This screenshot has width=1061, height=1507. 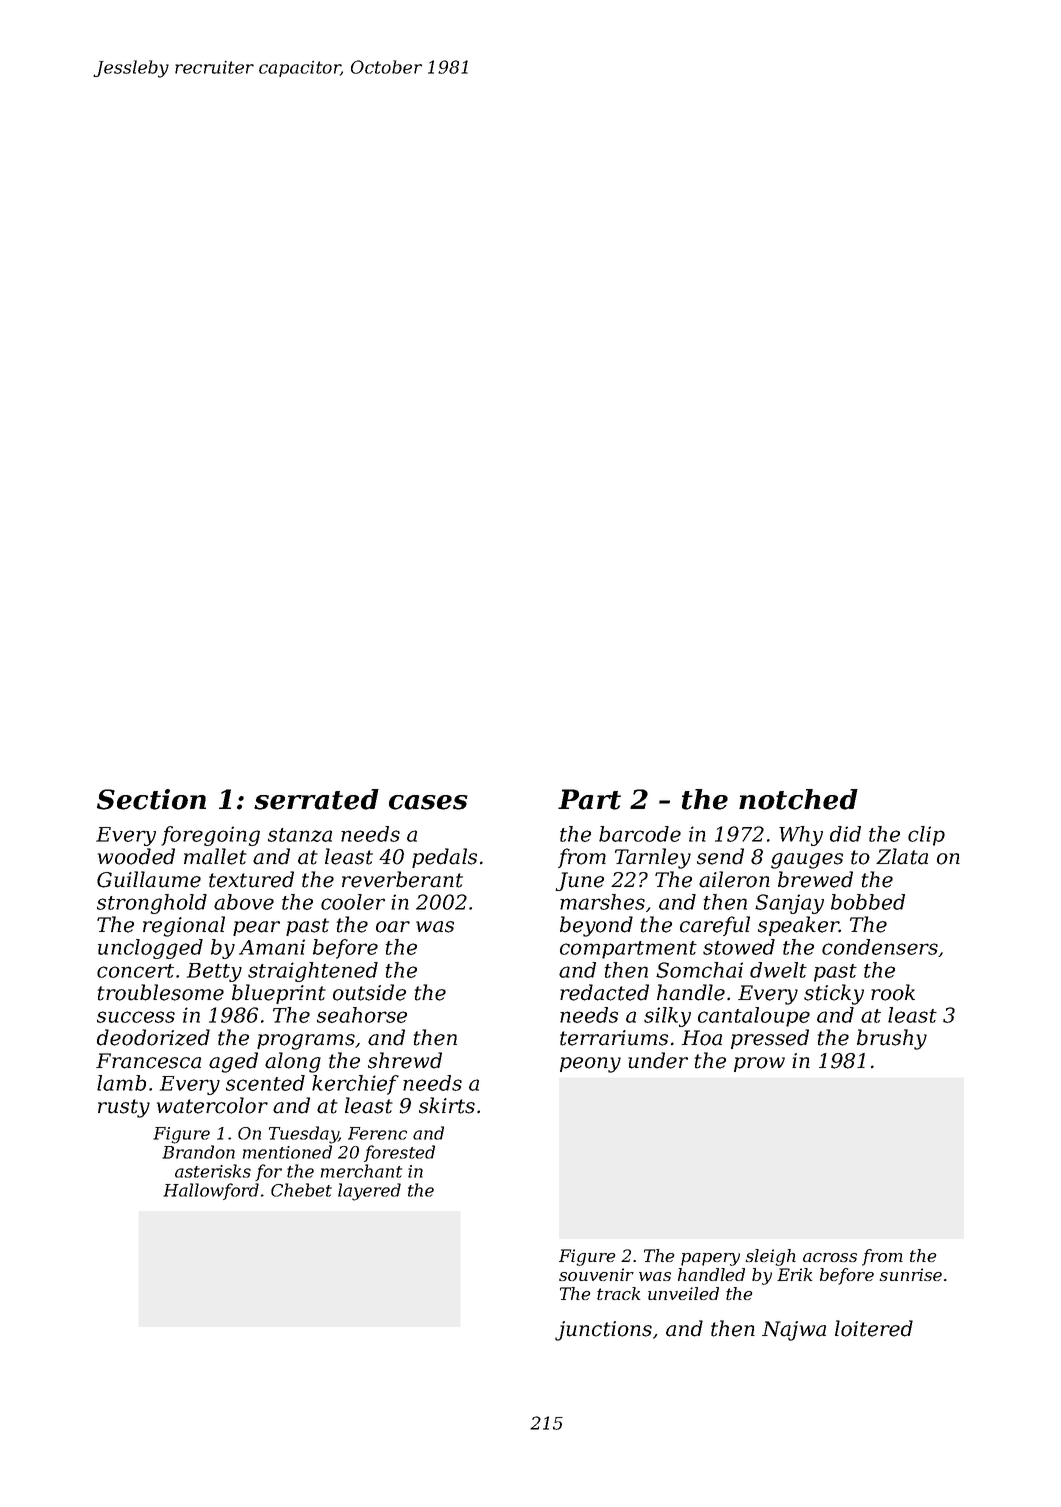 I want to click on cantaloupe, so click(x=754, y=1017).
